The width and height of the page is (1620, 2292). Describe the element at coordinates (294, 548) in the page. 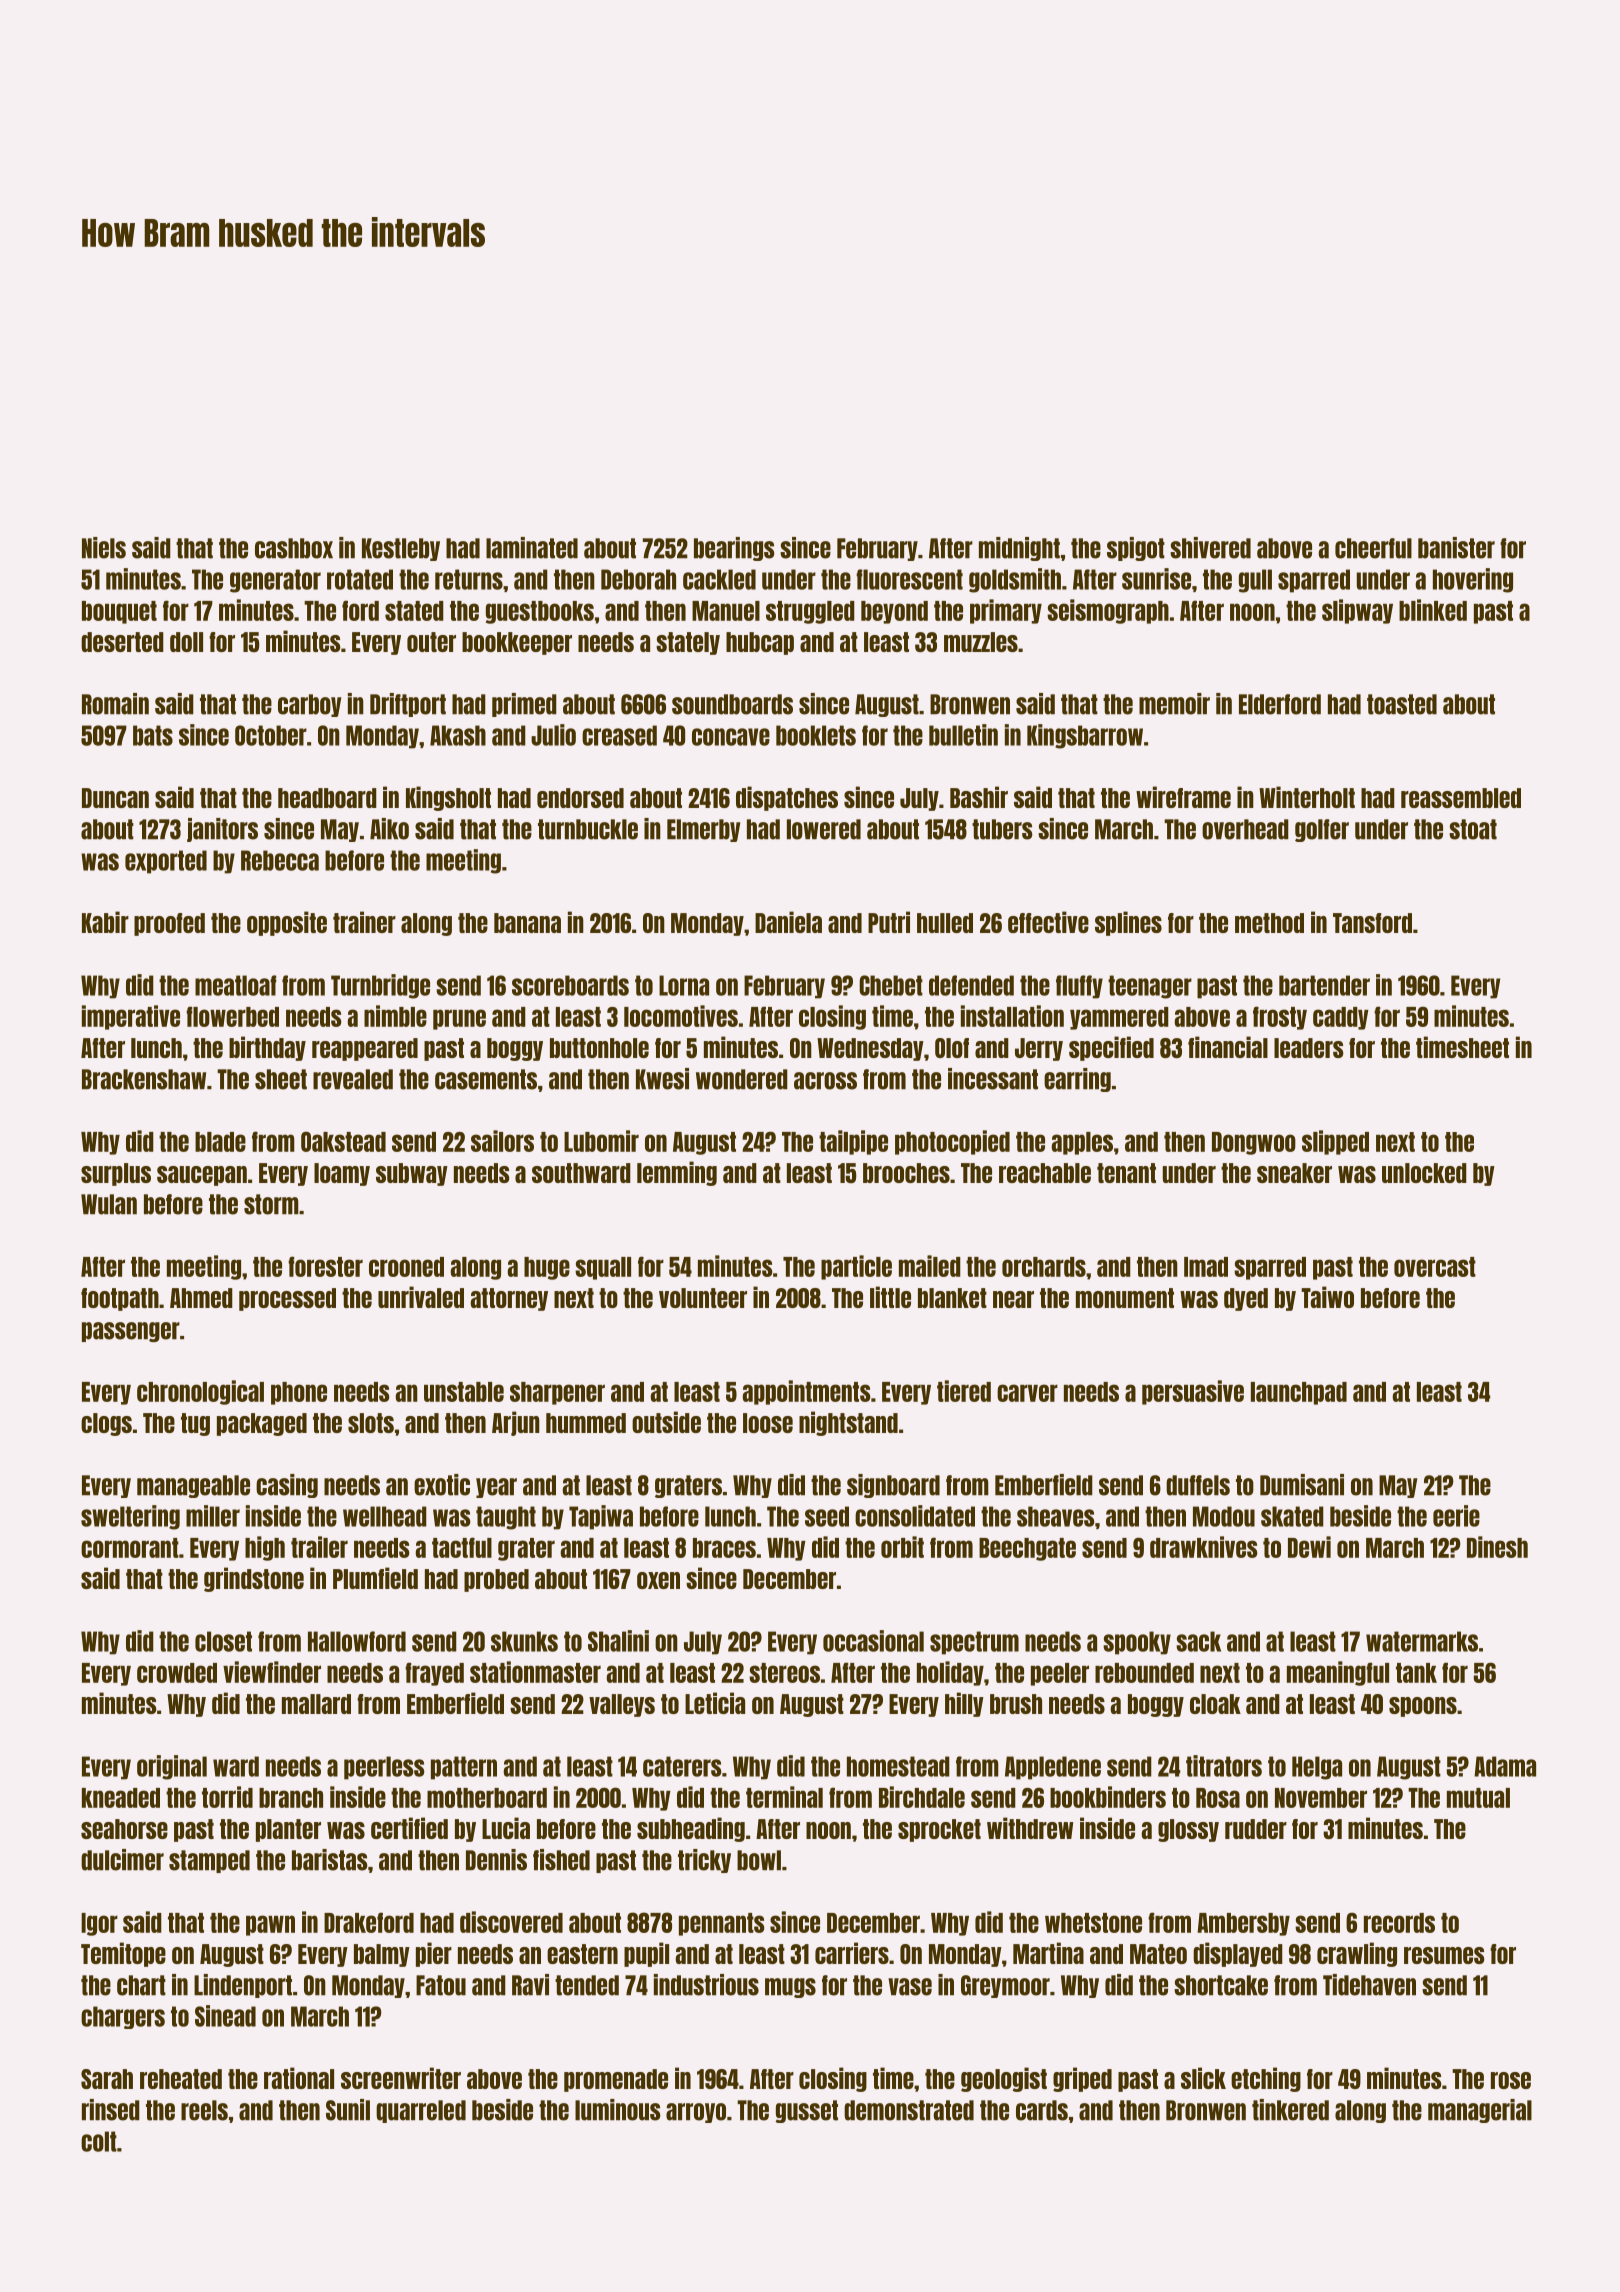

I see `cashbox` at that location.
